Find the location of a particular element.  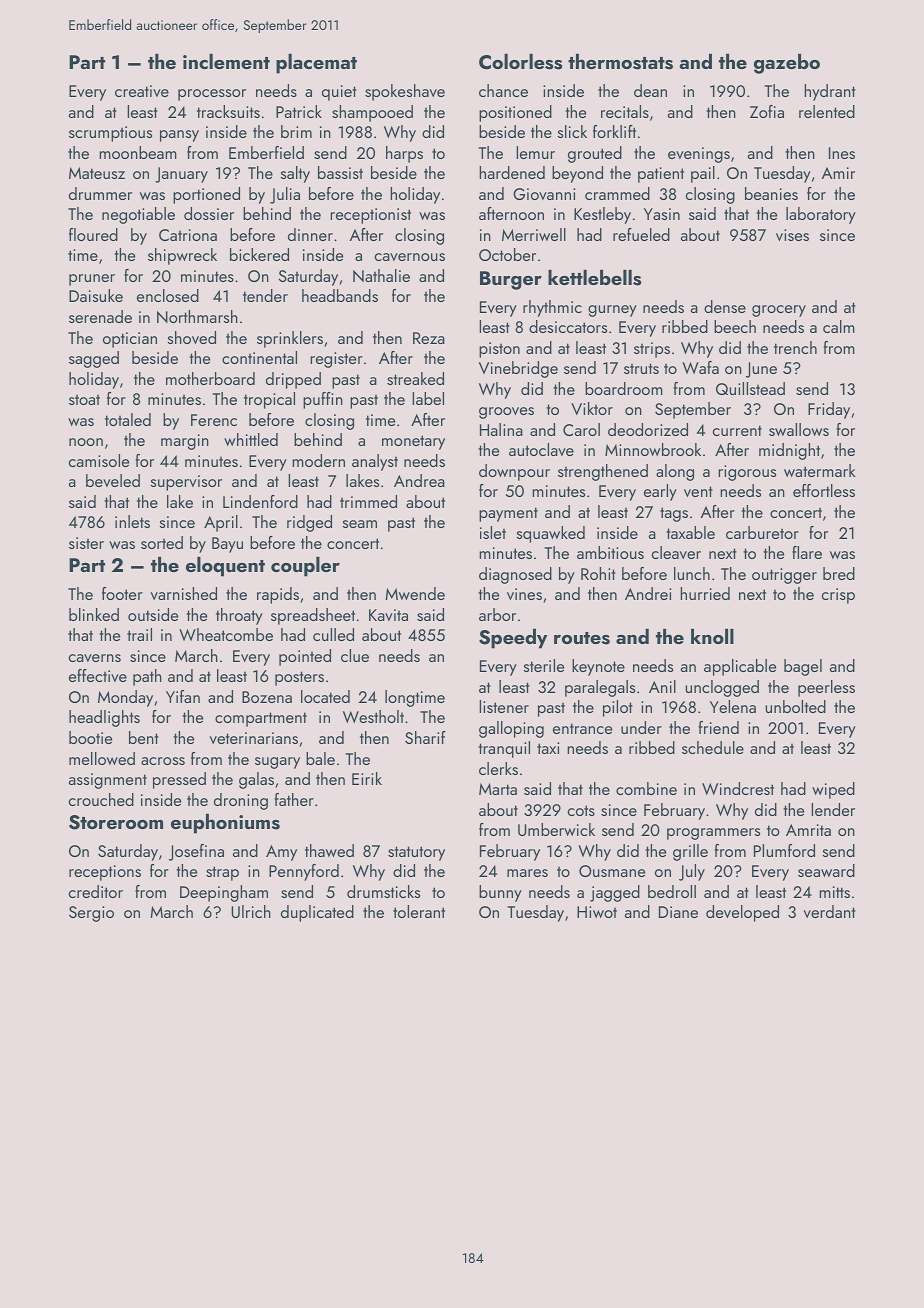

dean is located at coordinates (650, 90).
